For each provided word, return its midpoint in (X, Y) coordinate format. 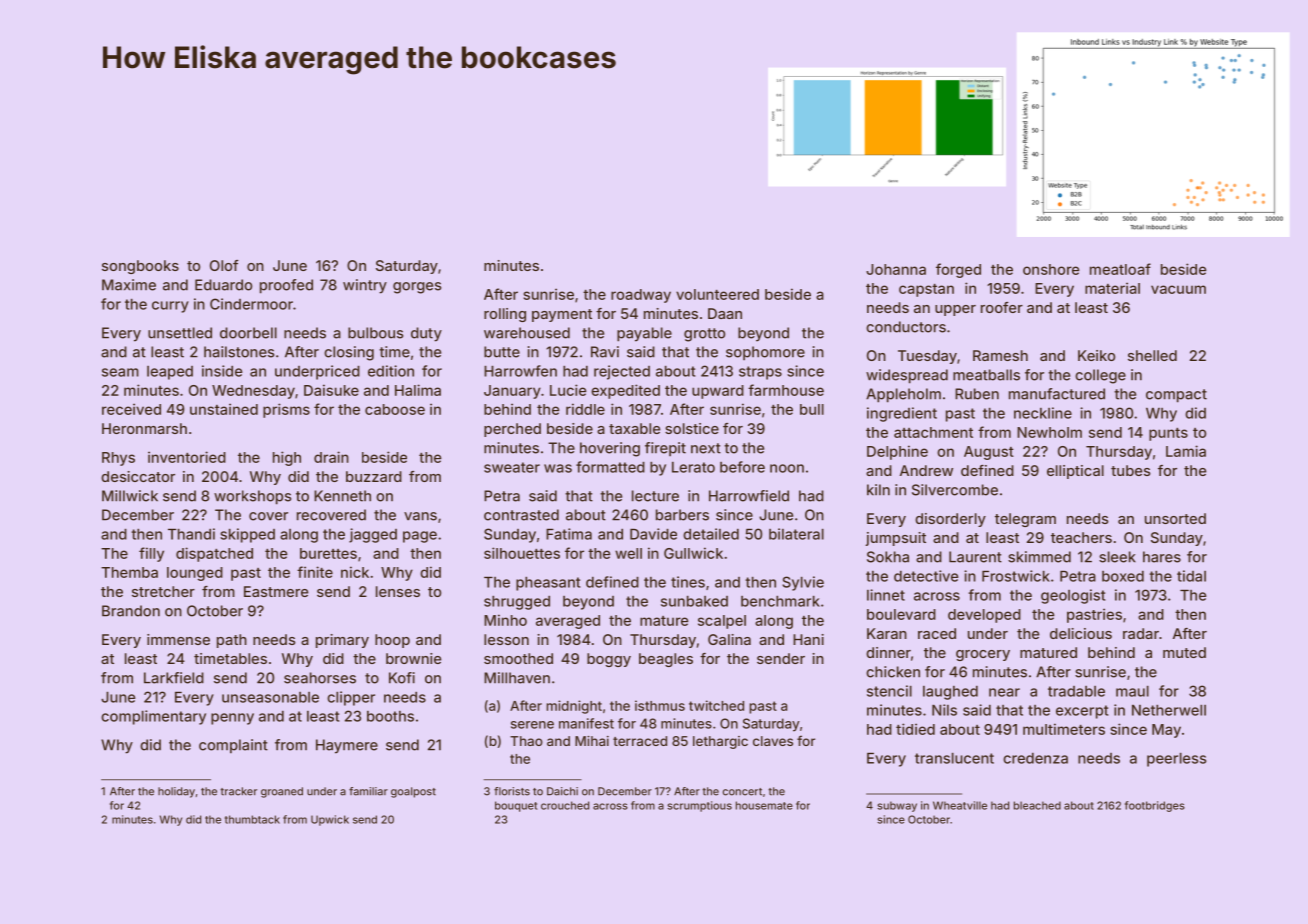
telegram (1025, 520)
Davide (653, 534)
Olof (224, 265)
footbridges (1155, 806)
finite (315, 572)
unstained (224, 409)
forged (958, 270)
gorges (417, 288)
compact (1176, 396)
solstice (692, 428)
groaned (282, 792)
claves (773, 741)
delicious (1081, 633)
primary (342, 641)
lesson (506, 639)
